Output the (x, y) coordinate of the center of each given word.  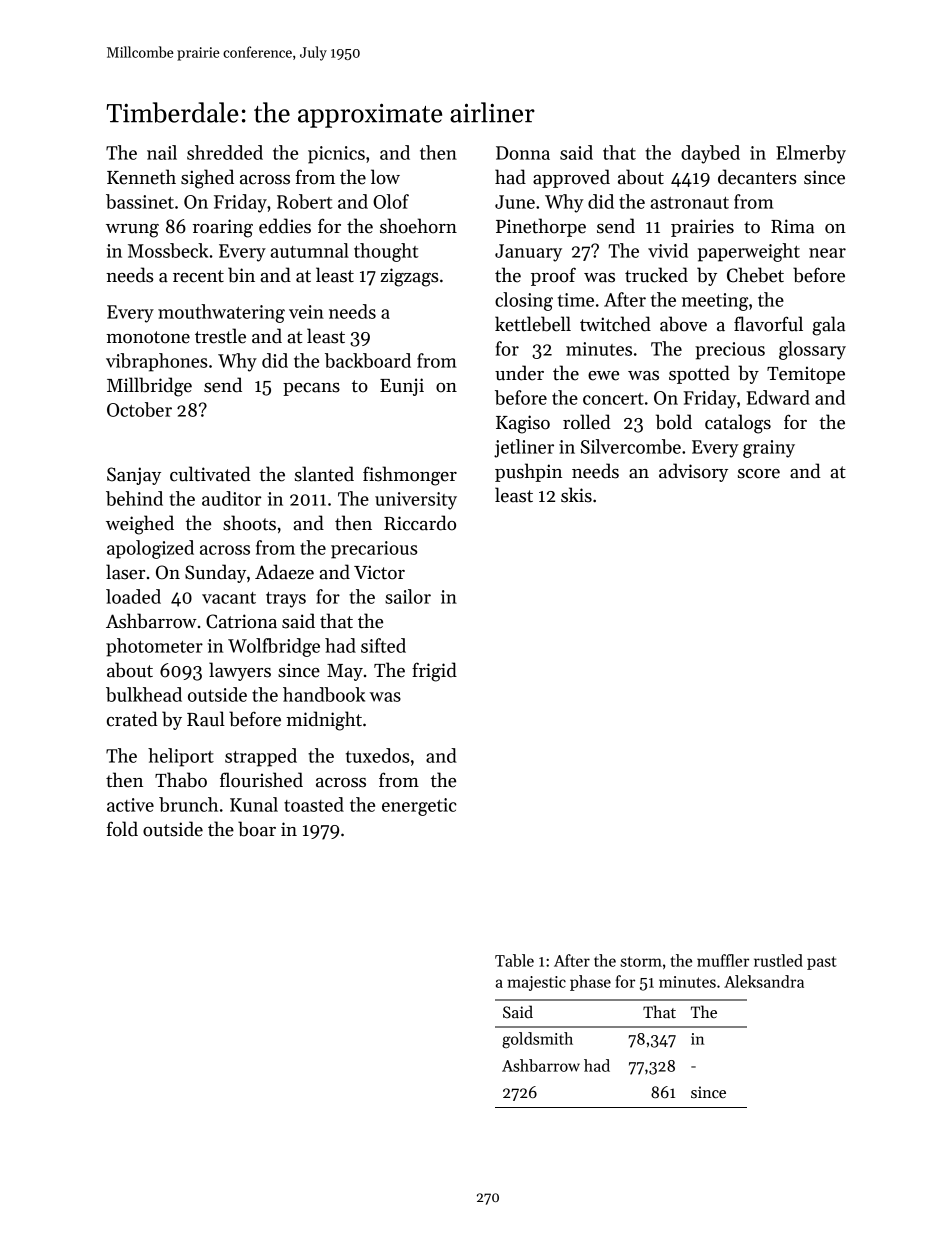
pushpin (528, 472)
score (759, 474)
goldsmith (537, 1040)
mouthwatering (221, 313)
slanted (324, 474)
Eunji (402, 387)
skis (576, 495)
